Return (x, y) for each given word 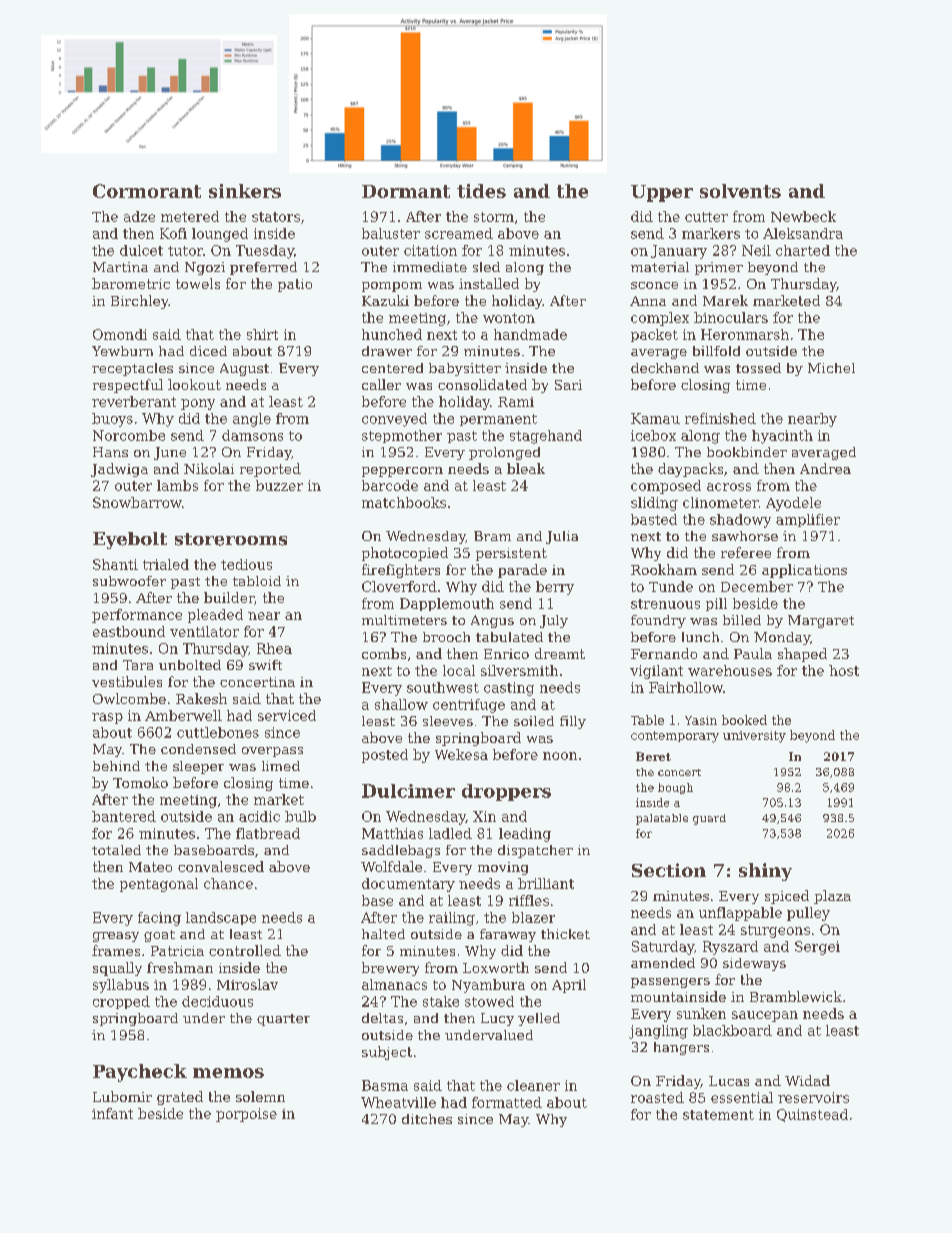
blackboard (732, 1030)
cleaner (533, 1085)
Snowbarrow (137, 502)
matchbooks (404, 502)
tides (481, 191)
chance (228, 883)
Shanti (115, 564)
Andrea (825, 468)
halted (383, 934)
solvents (740, 191)
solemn (260, 1096)
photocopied (405, 554)
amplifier (808, 520)
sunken (701, 1013)
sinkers (245, 191)
